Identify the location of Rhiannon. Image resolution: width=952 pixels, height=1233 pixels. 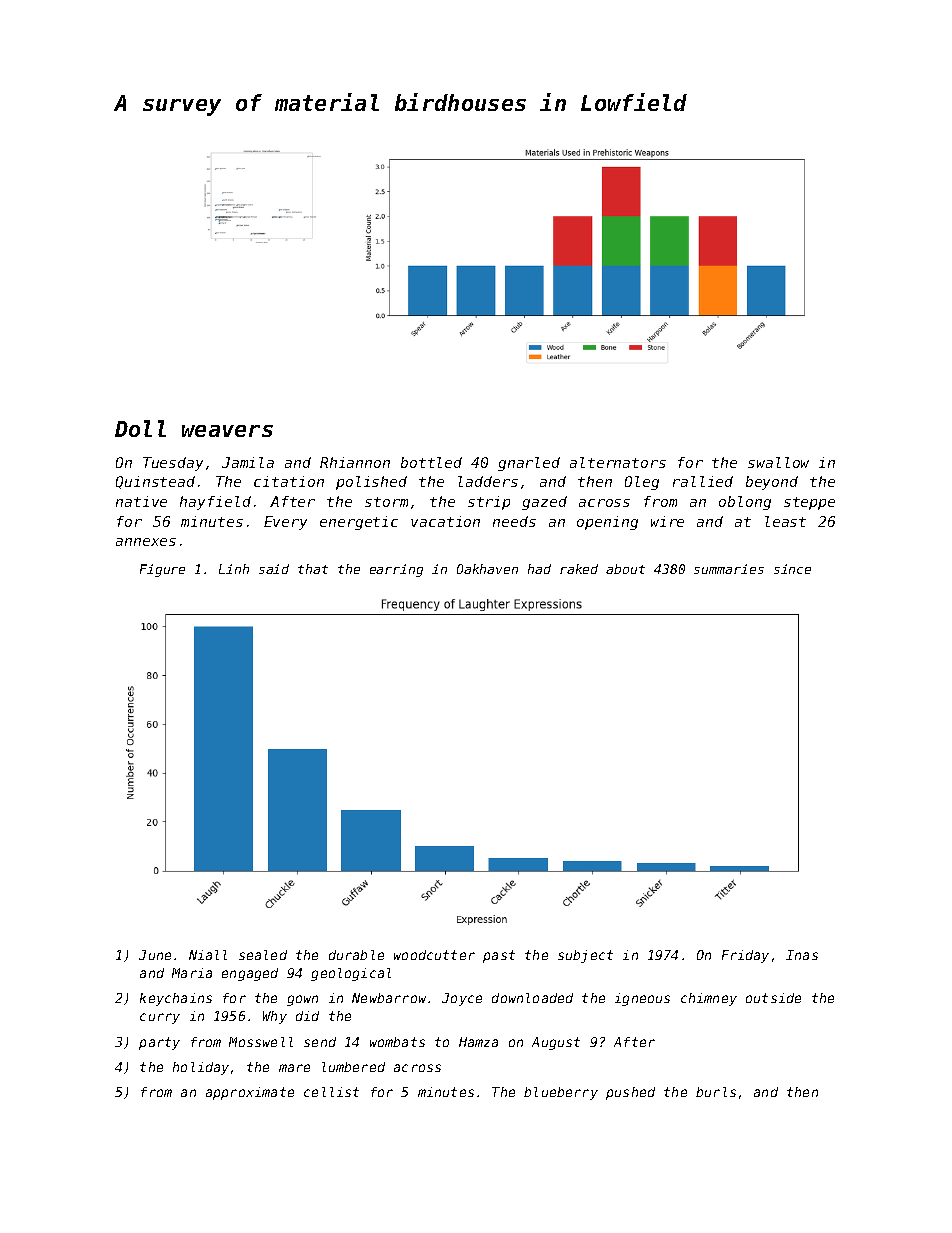
(355, 462).
